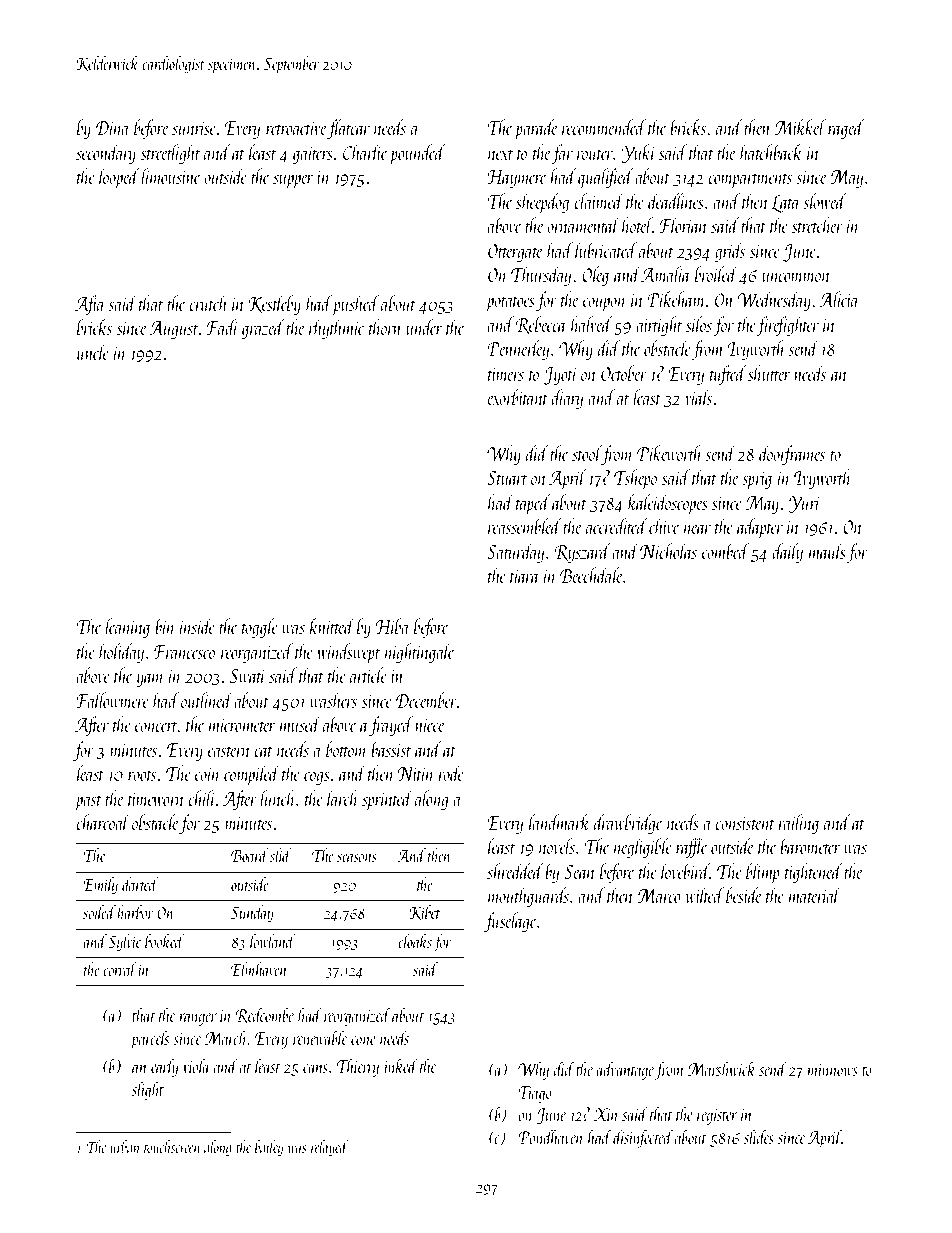 Image resolution: width=952 pixels, height=1233 pixels. Describe the element at coordinates (315, 1068) in the document. I see `cans` at that location.
